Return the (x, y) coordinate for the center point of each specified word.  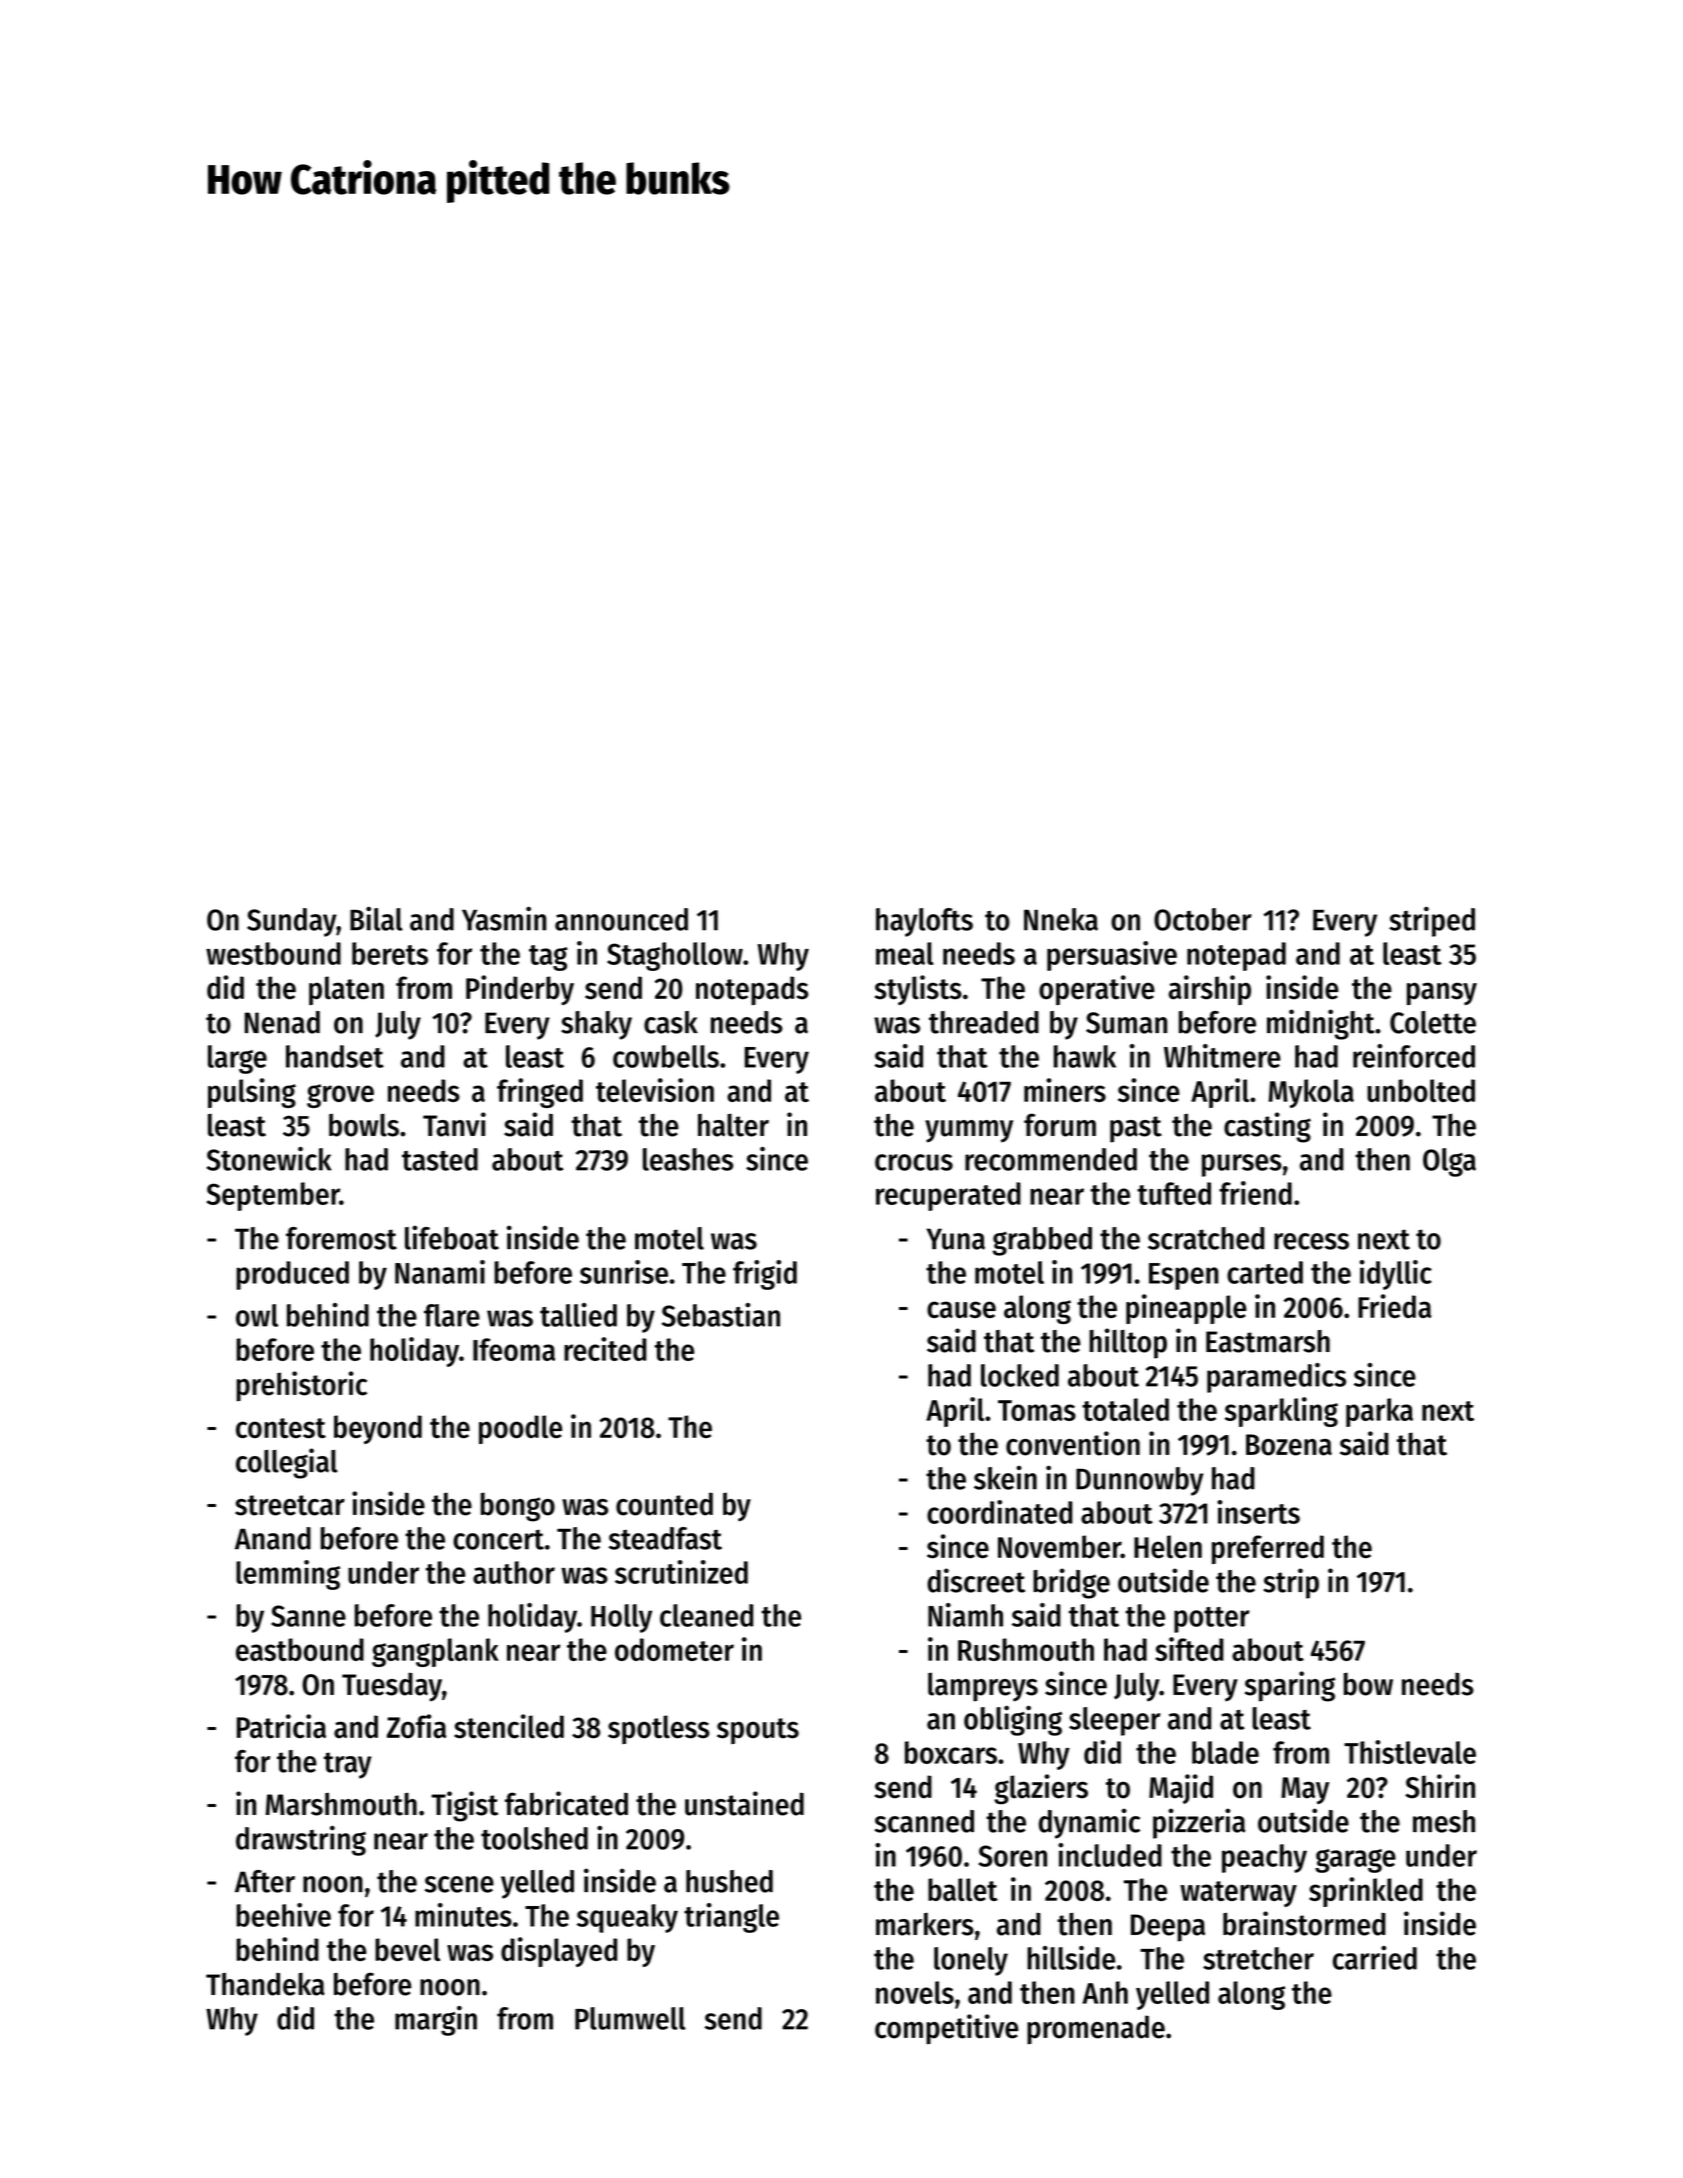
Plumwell (630, 2018)
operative (1097, 990)
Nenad (282, 1022)
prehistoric (301, 1386)
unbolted (1421, 1090)
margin (436, 2021)
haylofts (924, 922)
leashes (688, 1159)
